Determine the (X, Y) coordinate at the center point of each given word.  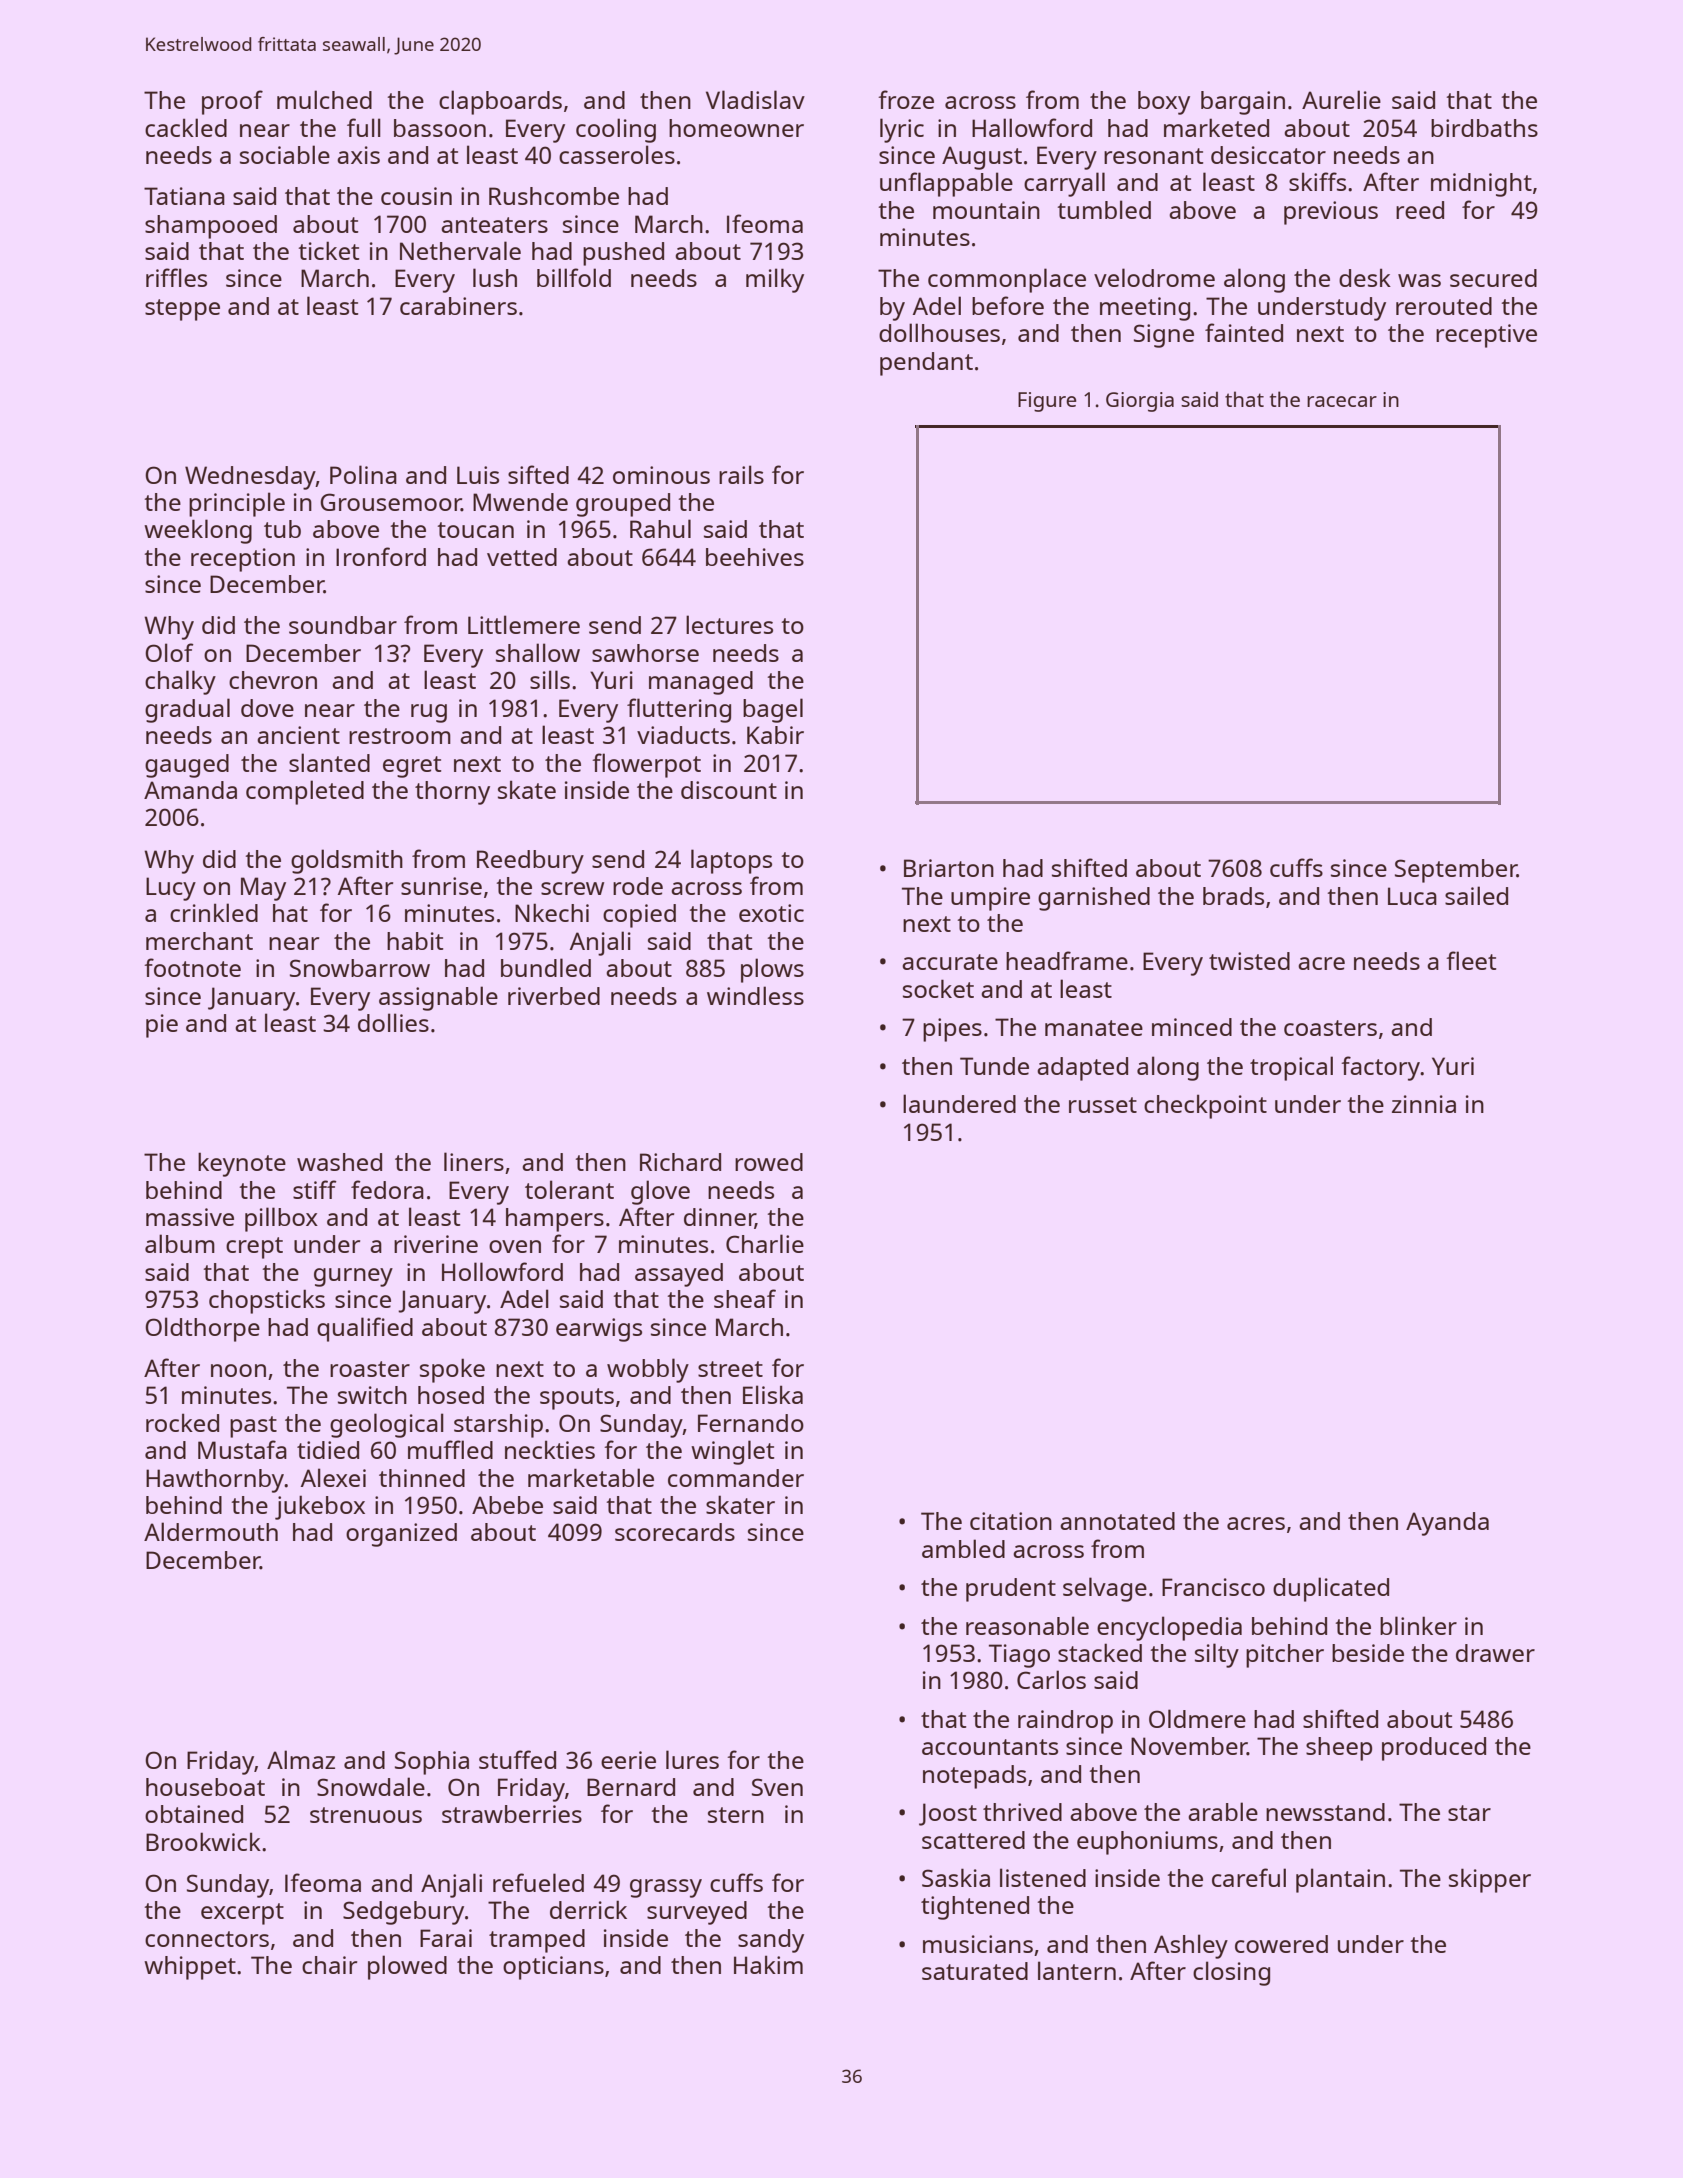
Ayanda (1447, 1524)
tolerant (569, 1189)
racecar (1342, 401)
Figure (1047, 402)
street (730, 1369)
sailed (1476, 895)
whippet (190, 1968)
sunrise (441, 886)
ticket (329, 250)
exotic (771, 913)
